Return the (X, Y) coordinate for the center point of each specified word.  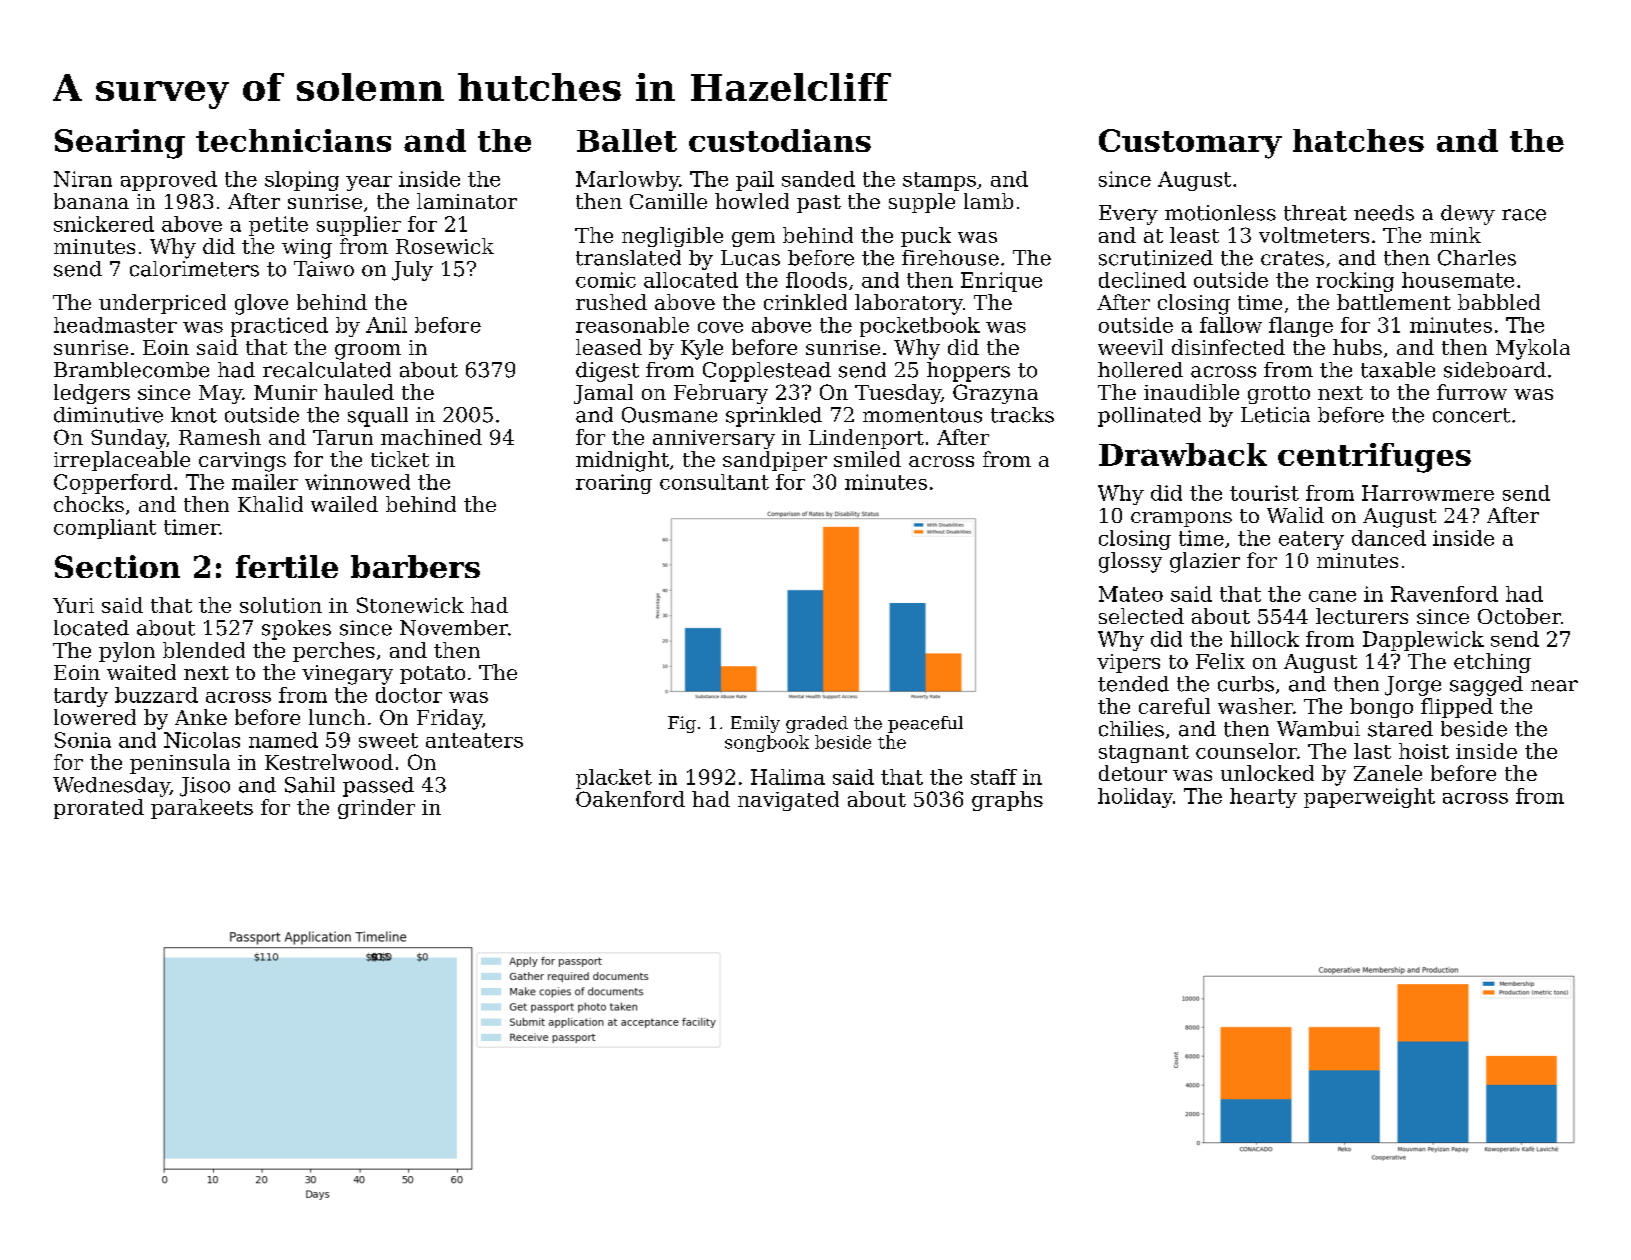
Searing (120, 144)
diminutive (108, 415)
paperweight (1369, 798)
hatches (1358, 140)
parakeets (202, 809)
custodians (780, 140)
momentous (922, 415)
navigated (788, 801)
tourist (1264, 493)
